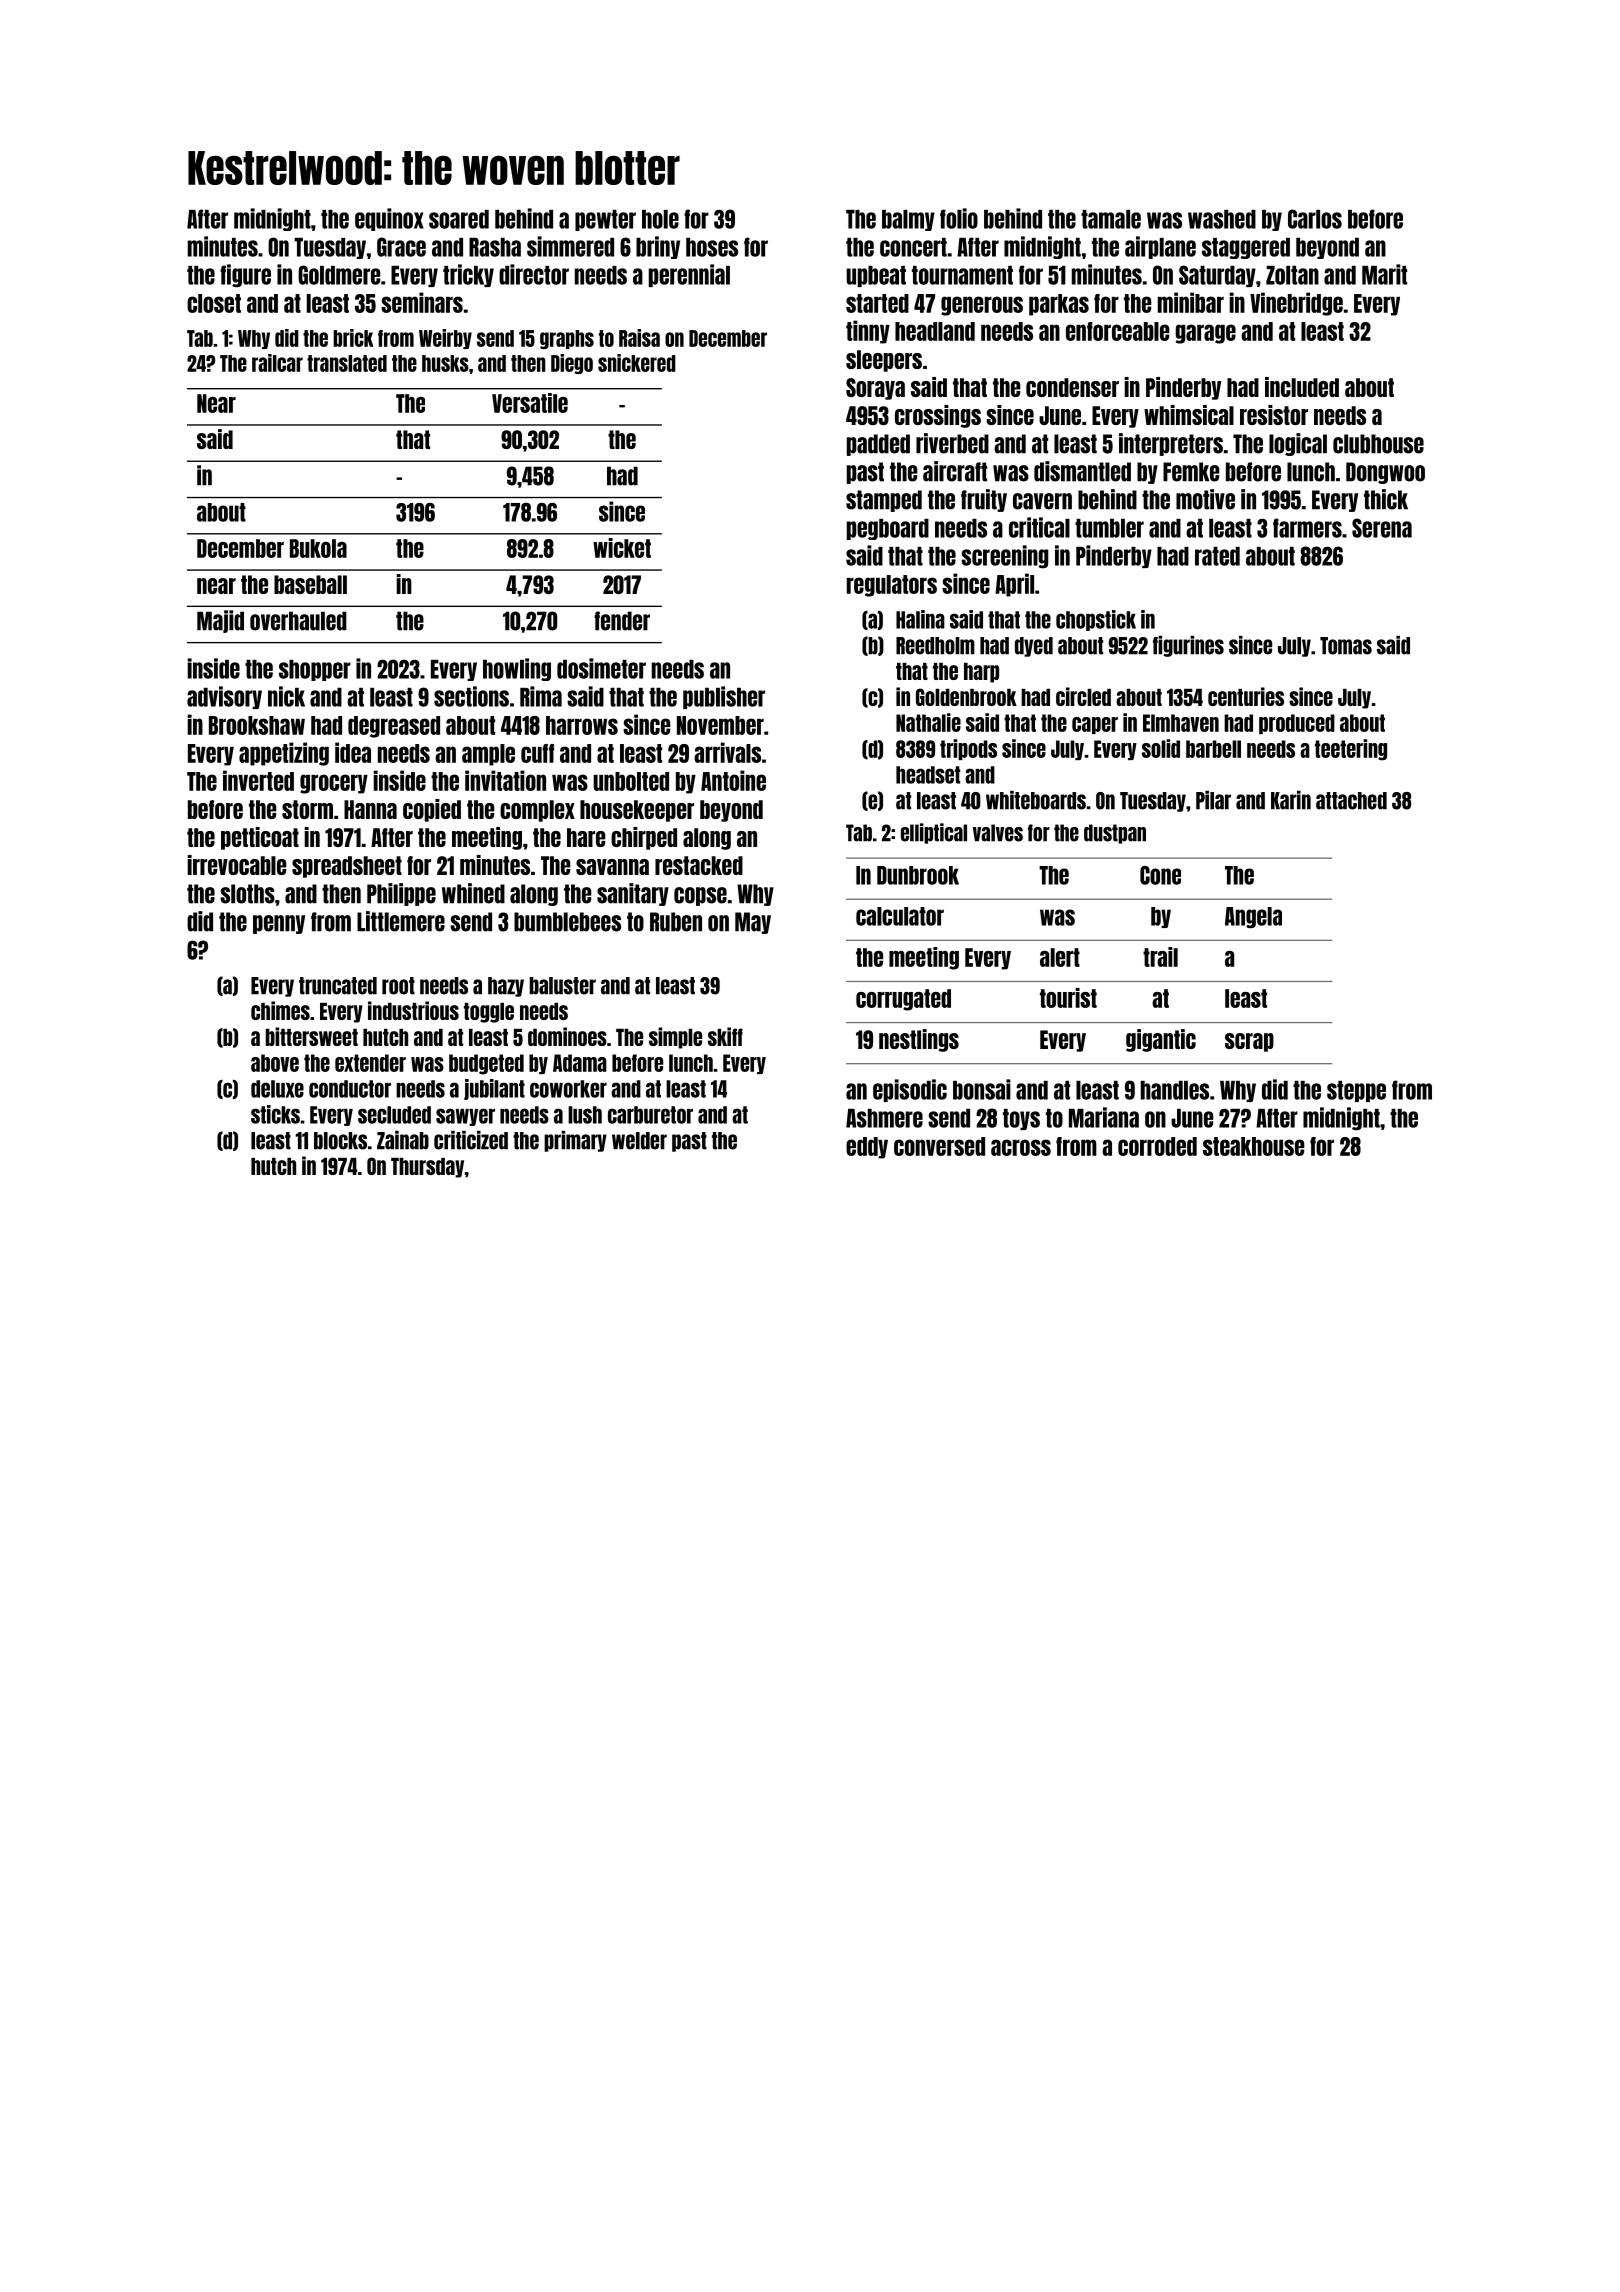  Describe the element at coordinates (318, 548) in the image. I see `Bukola` at that location.
